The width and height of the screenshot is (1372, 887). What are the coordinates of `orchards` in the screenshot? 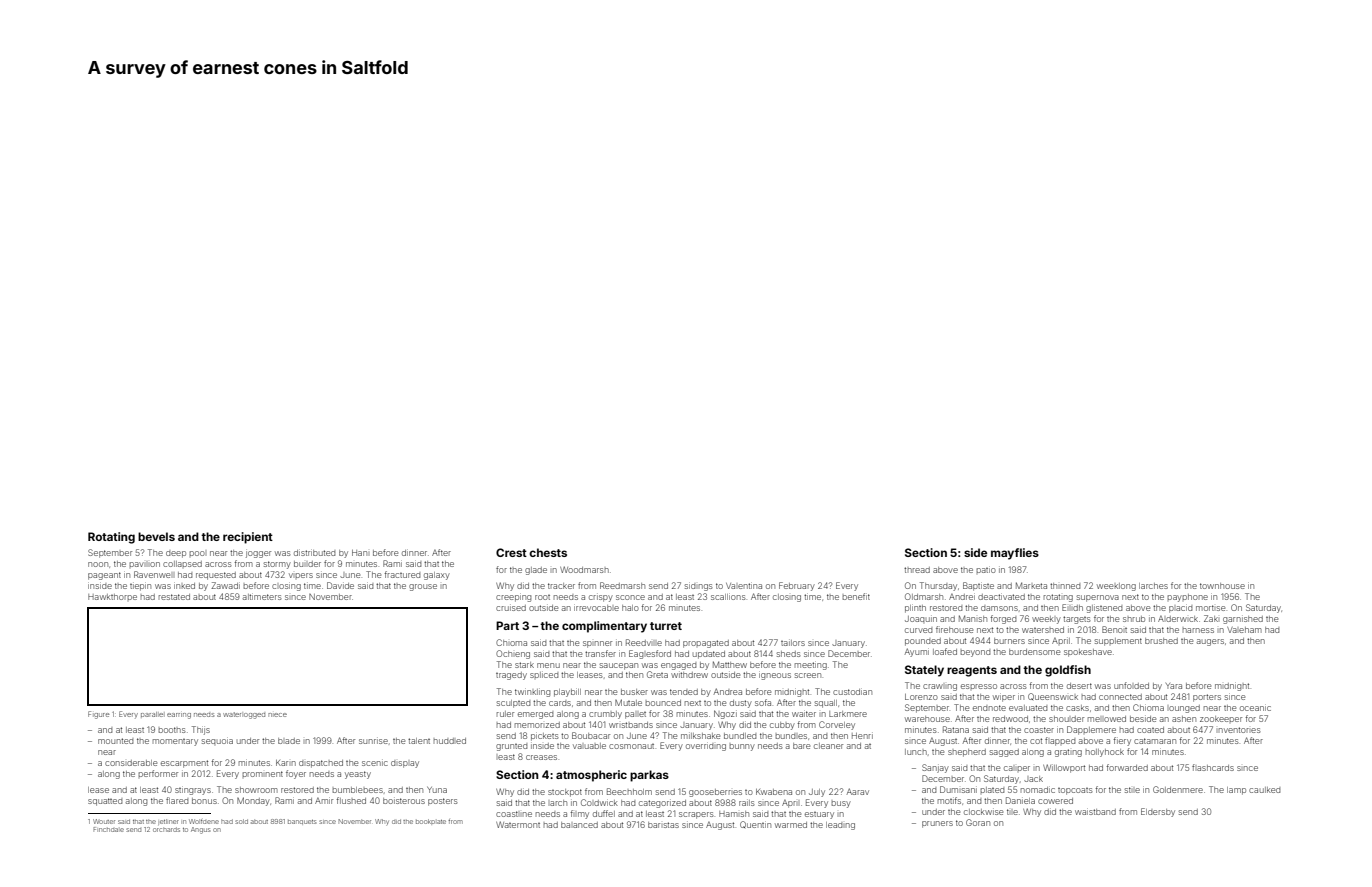 It's located at (166, 829).
